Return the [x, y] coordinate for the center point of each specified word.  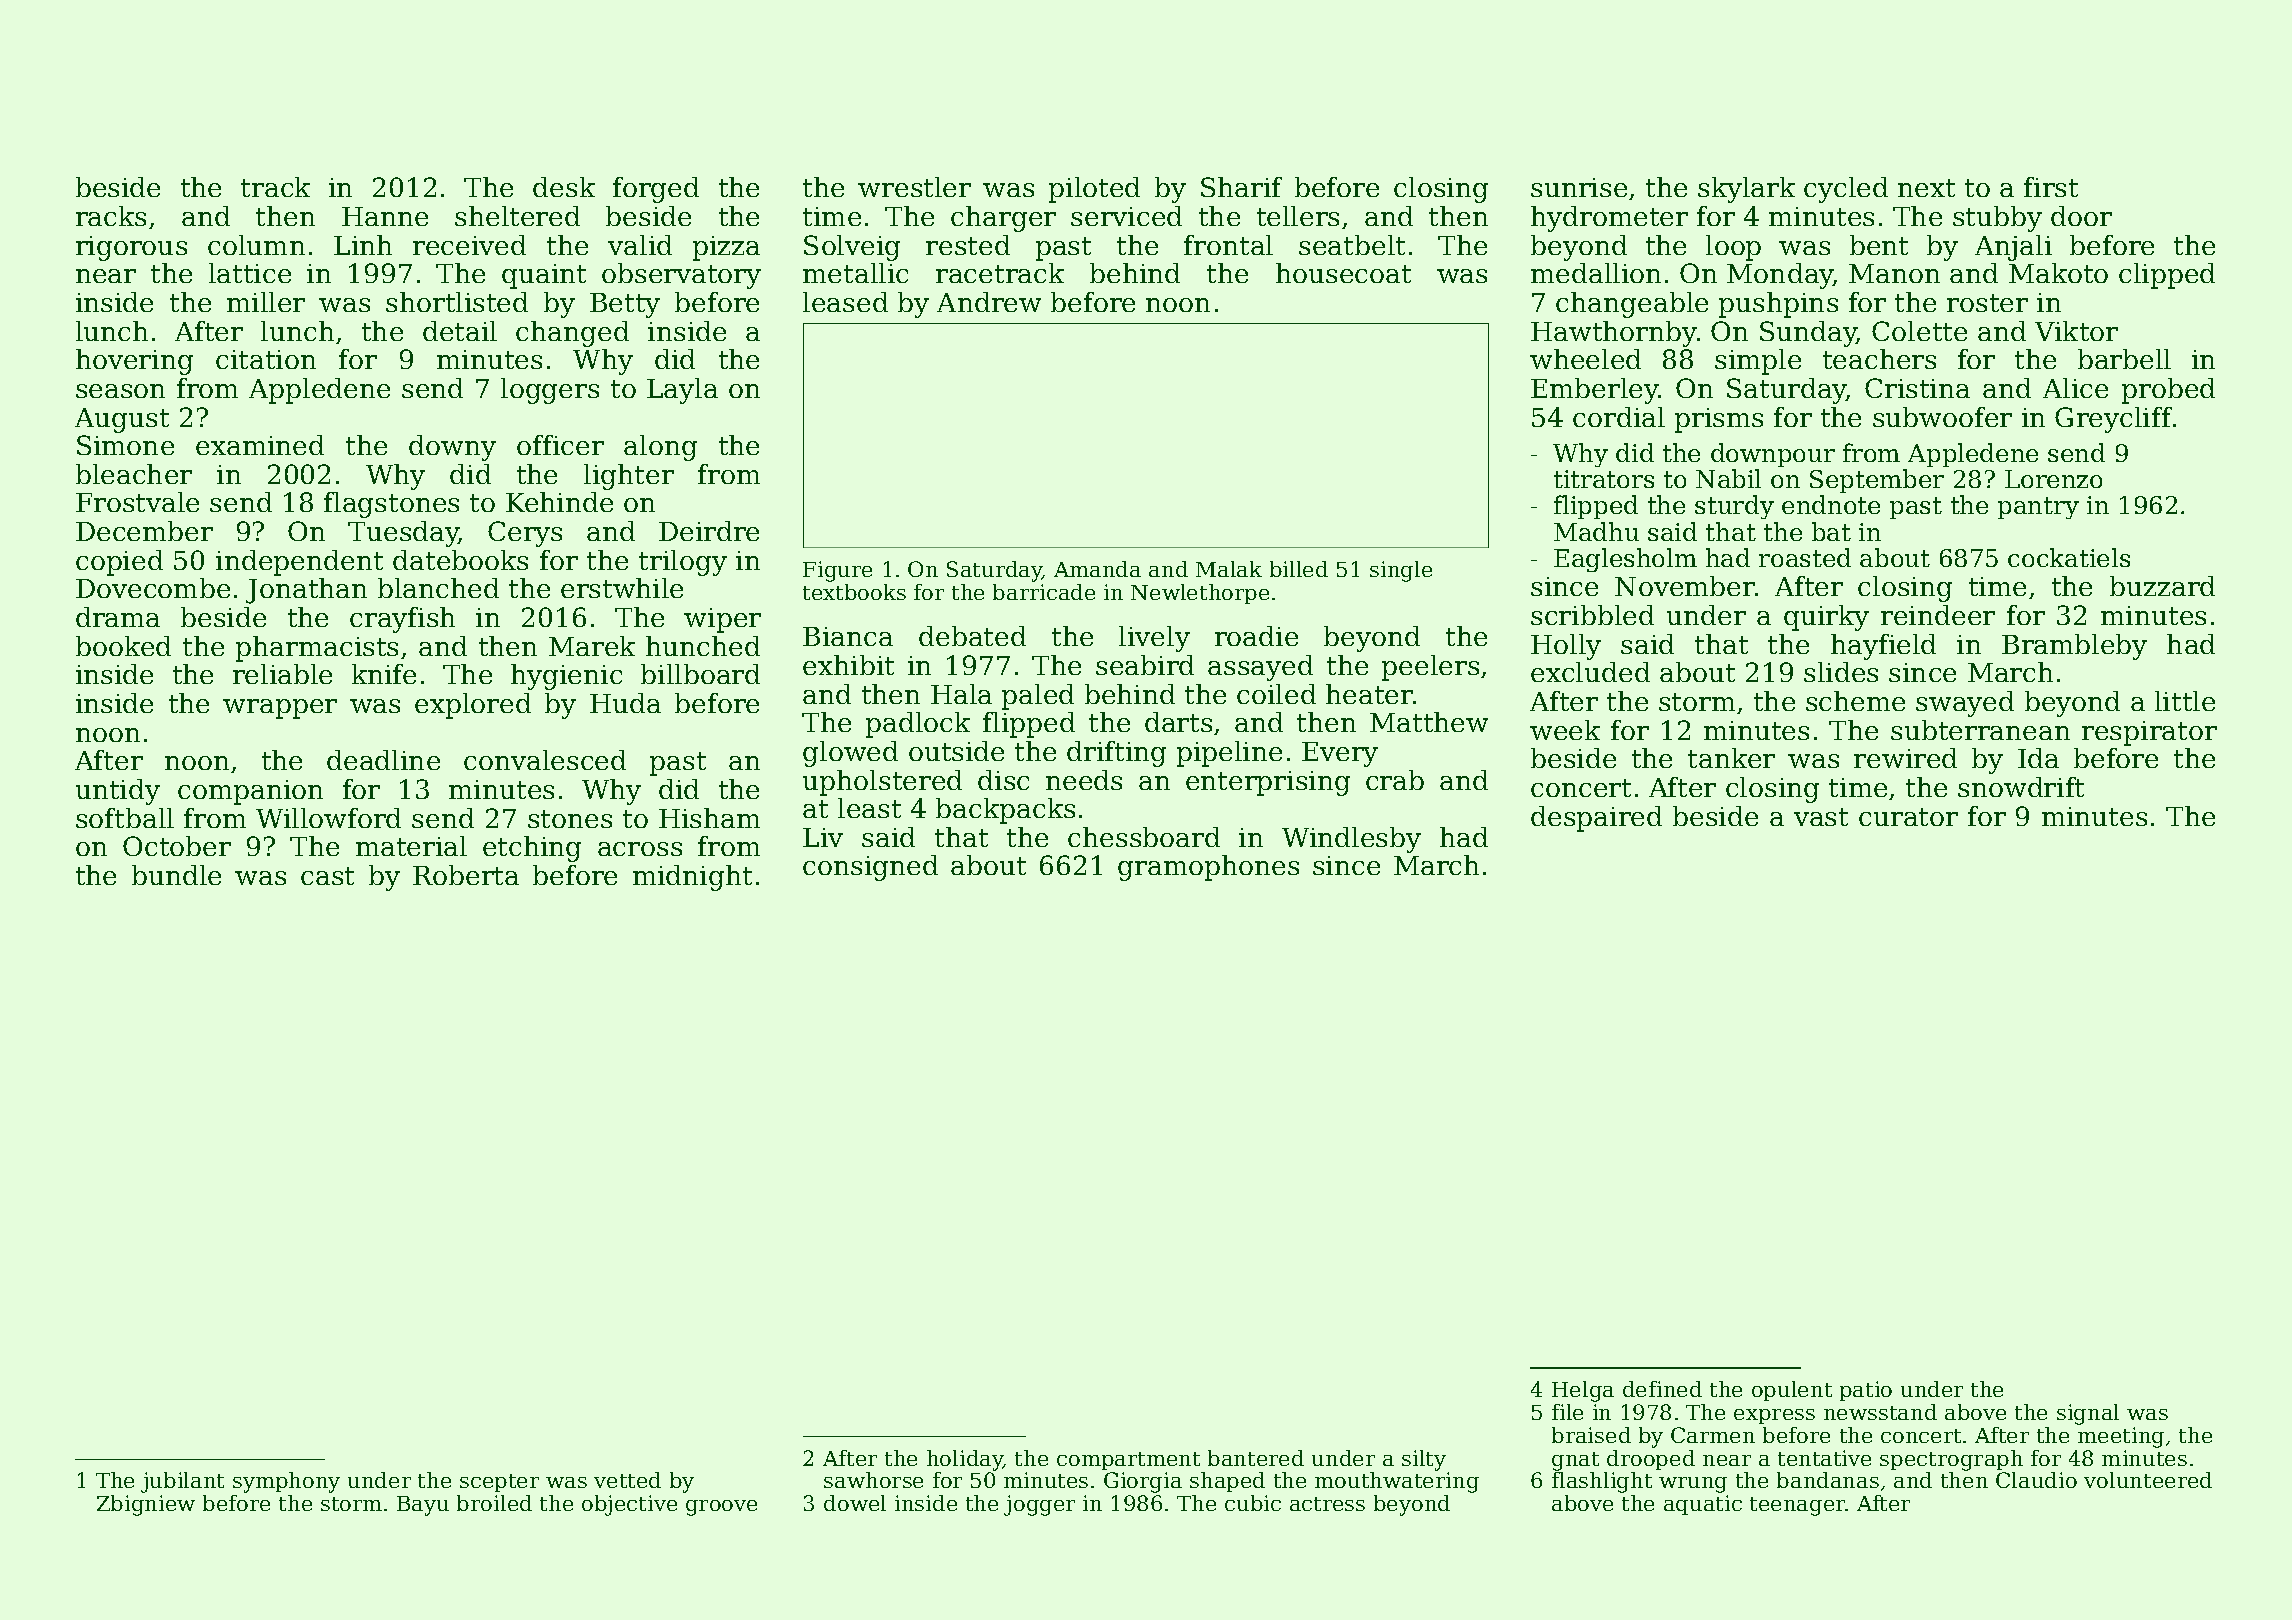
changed [572, 334]
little [2185, 701]
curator [1908, 817]
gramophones [1208, 868]
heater [1369, 694]
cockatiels [2069, 557]
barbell [2124, 359]
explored [473, 706]
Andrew [989, 302]
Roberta [466, 875]
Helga [1583, 1391]
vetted [627, 1480]
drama [118, 617]
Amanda [1097, 569]
